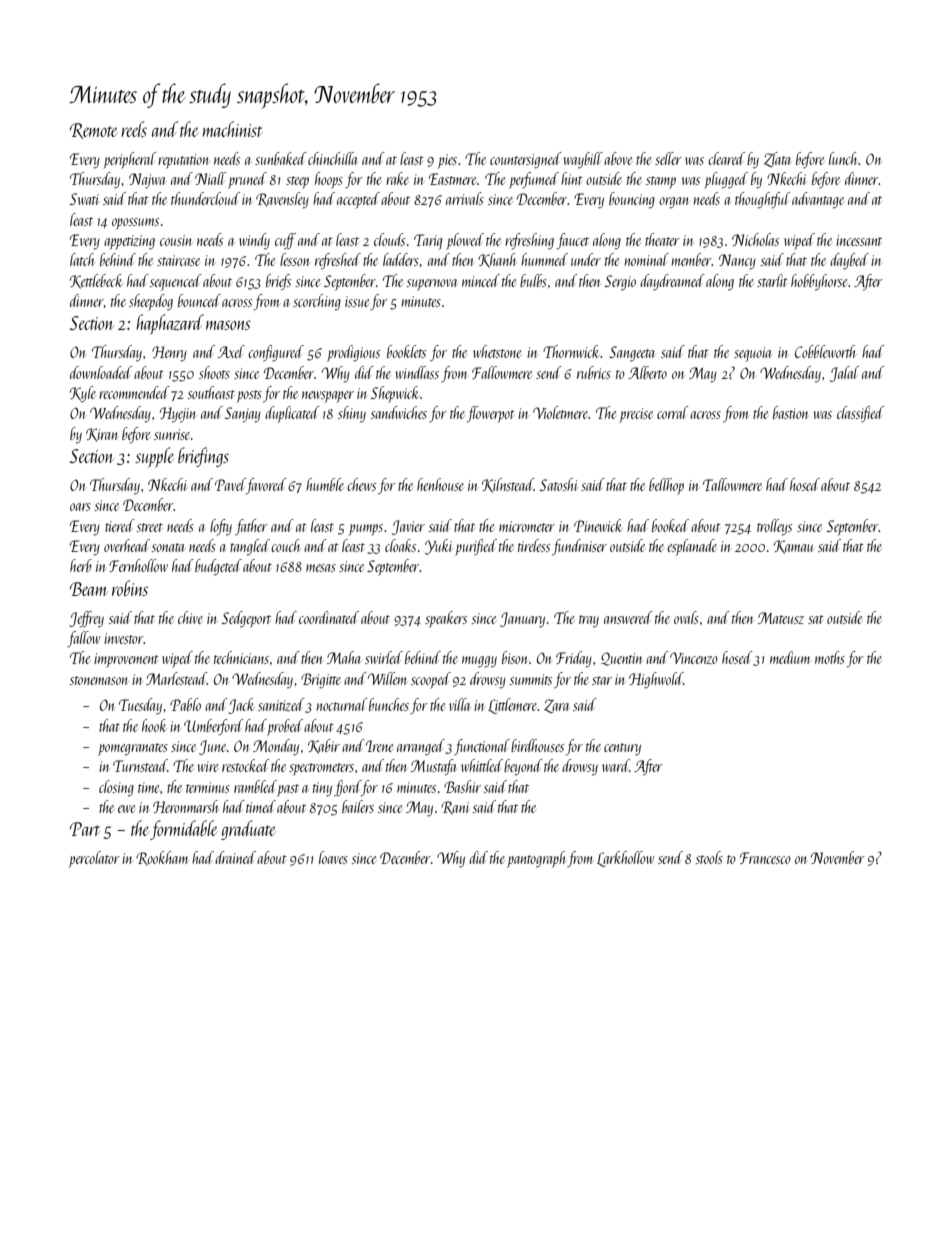 The width and height of the screenshot is (952, 1233). Describe the element at coordinates (781, 618) in the screenshot. I see `Mateusz` at that location.
